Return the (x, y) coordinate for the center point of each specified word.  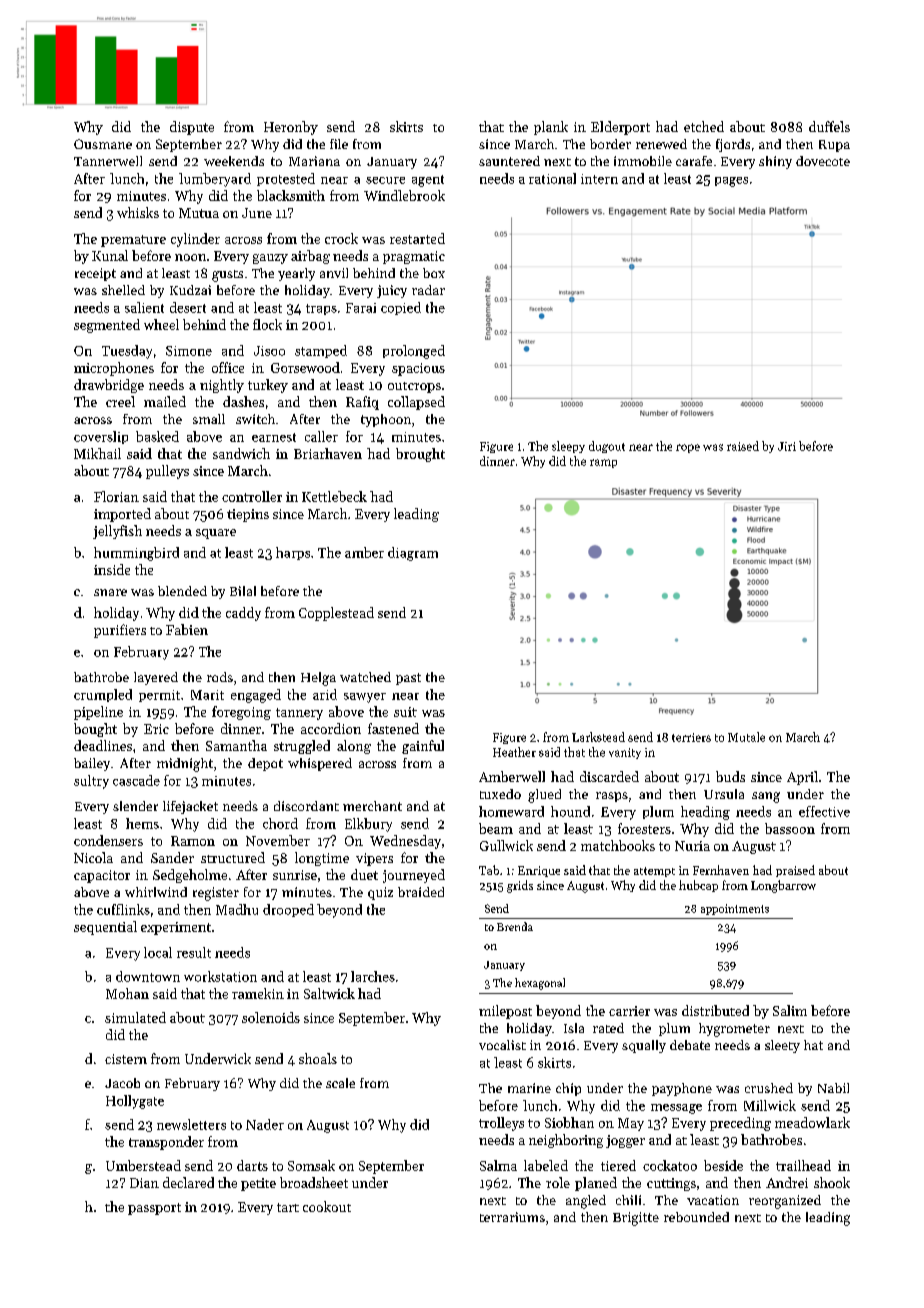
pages (731, 182)
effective (824, 811)
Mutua (199, 213)
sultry (91, 782)
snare (110, 592)
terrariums (512, 1217)
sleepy (568, 447)
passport (154, 1209)
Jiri (787, 446)
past (408, 679)
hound (570, 811)
